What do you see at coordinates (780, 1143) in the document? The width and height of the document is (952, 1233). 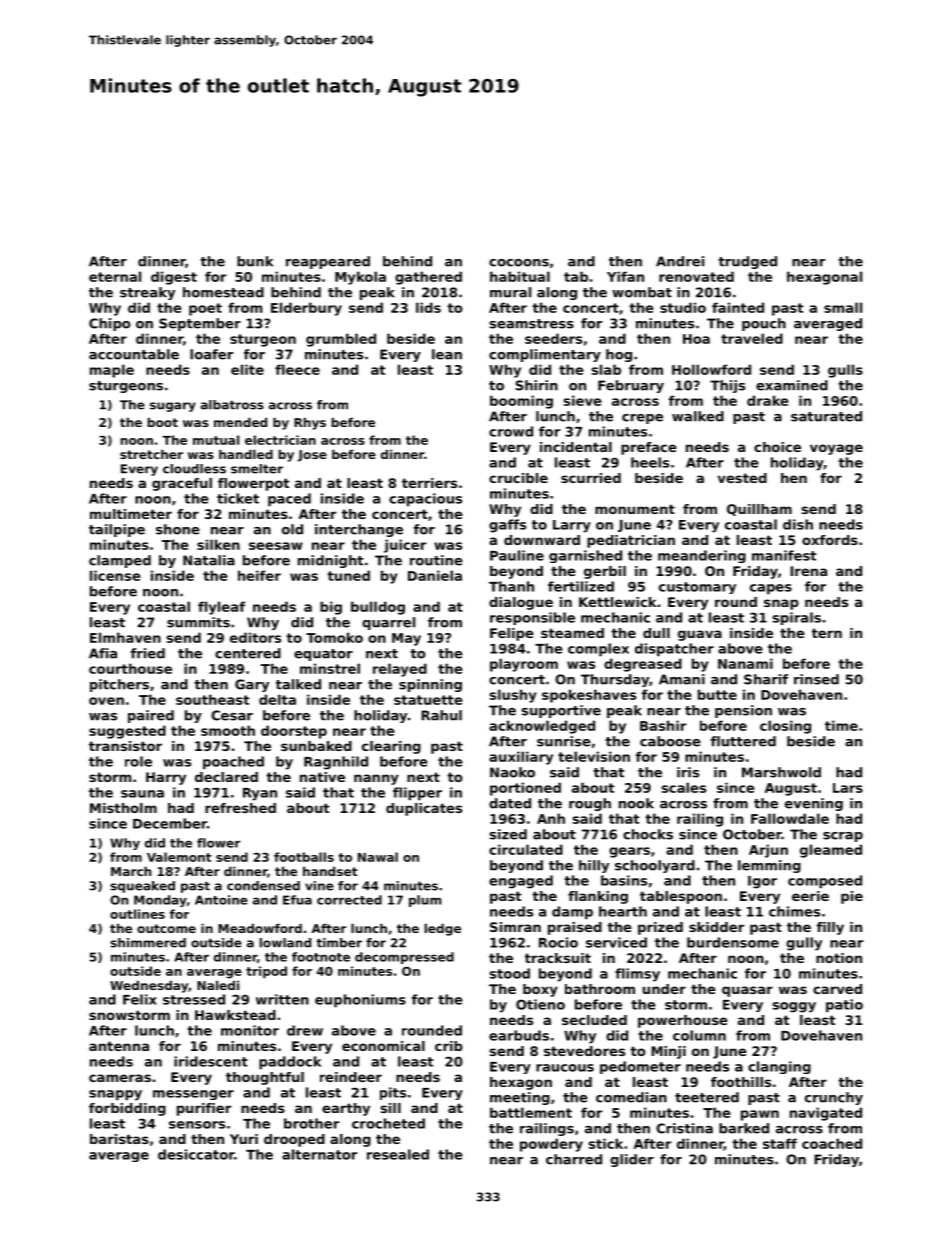 I see `staff` at bounding box center [780, 1143].
